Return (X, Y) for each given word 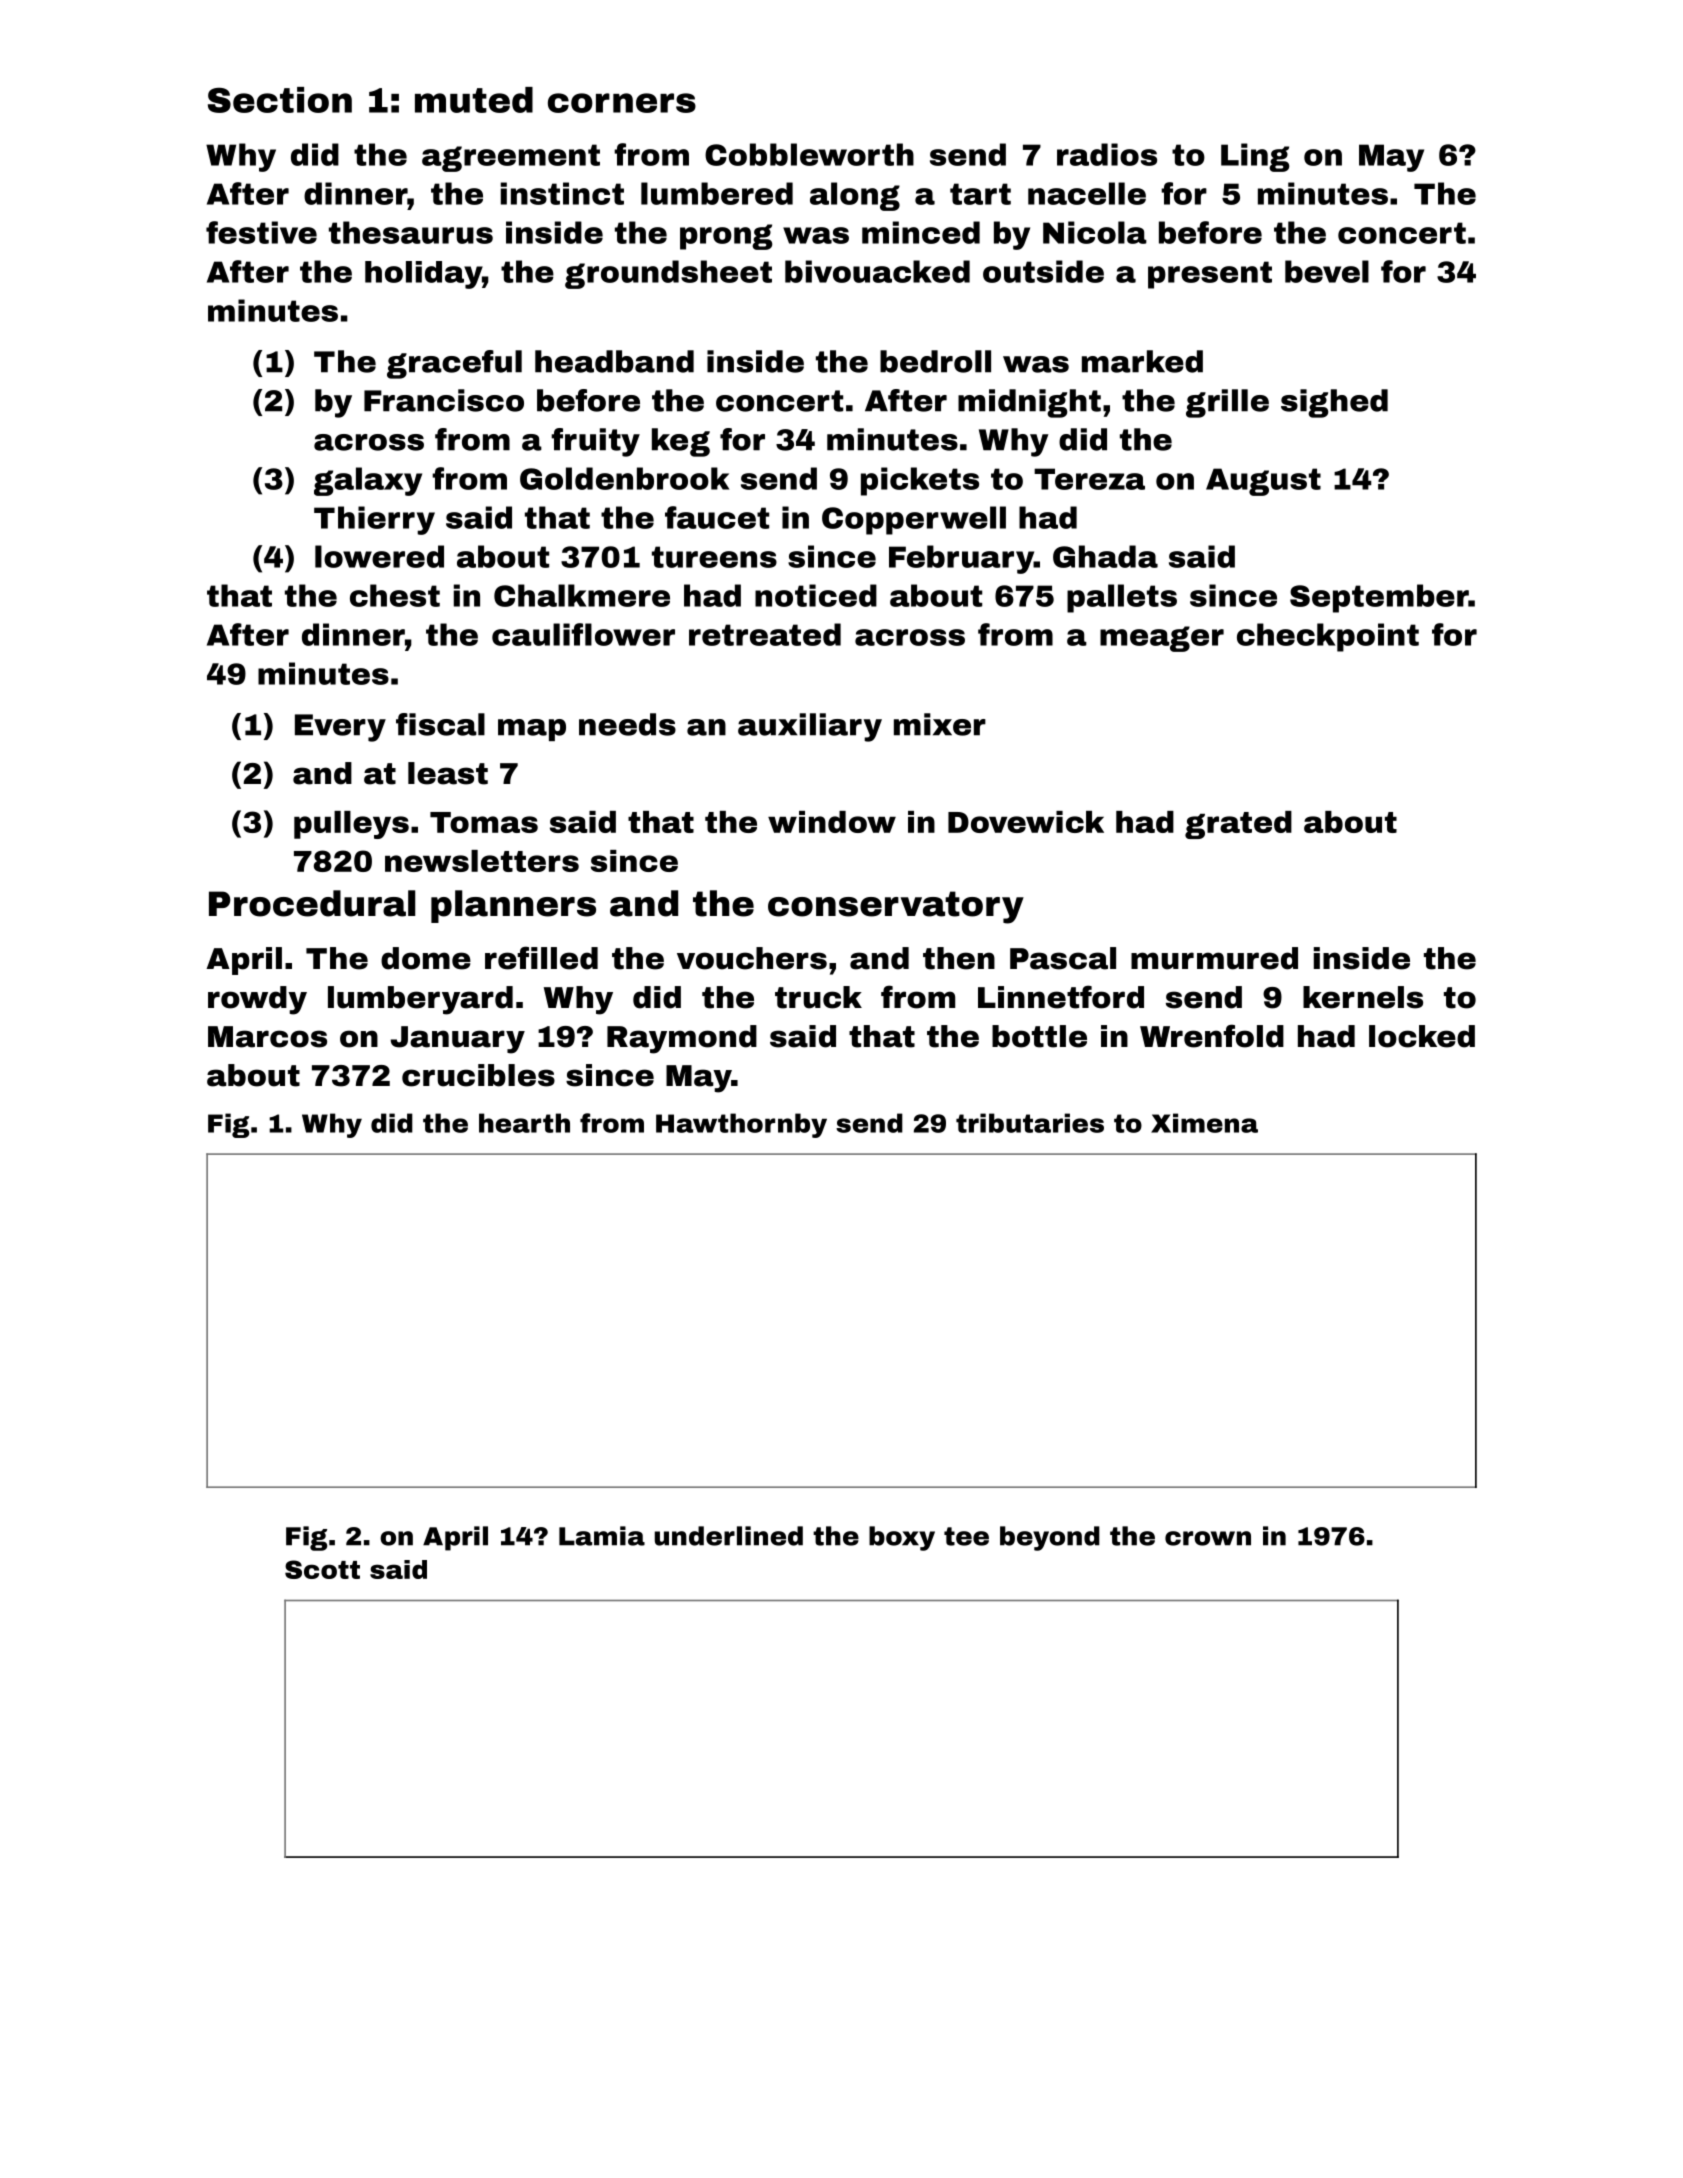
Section (280, 100)
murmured (1214, 958)
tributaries (1030, 1123)
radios (1107, 154)
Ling (1255, 157)
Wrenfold (1212, 1036)
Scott (322, 1569)
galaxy (368, 481)
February (961, 559)
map (532, 730)
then (959, 958)
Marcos (267, 1037)
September (1379, 598)
